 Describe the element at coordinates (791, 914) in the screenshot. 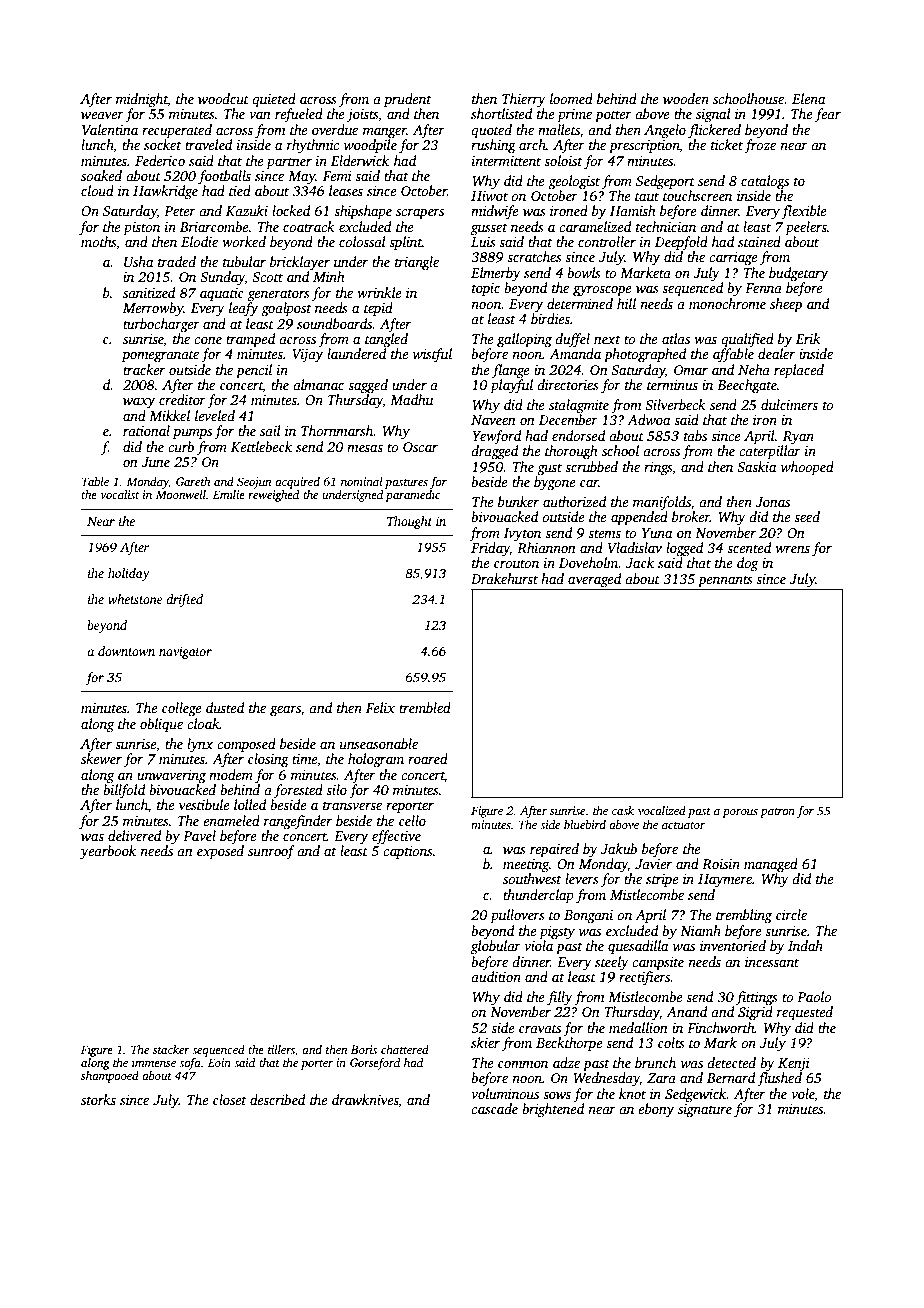

I see `circle` at that location.
